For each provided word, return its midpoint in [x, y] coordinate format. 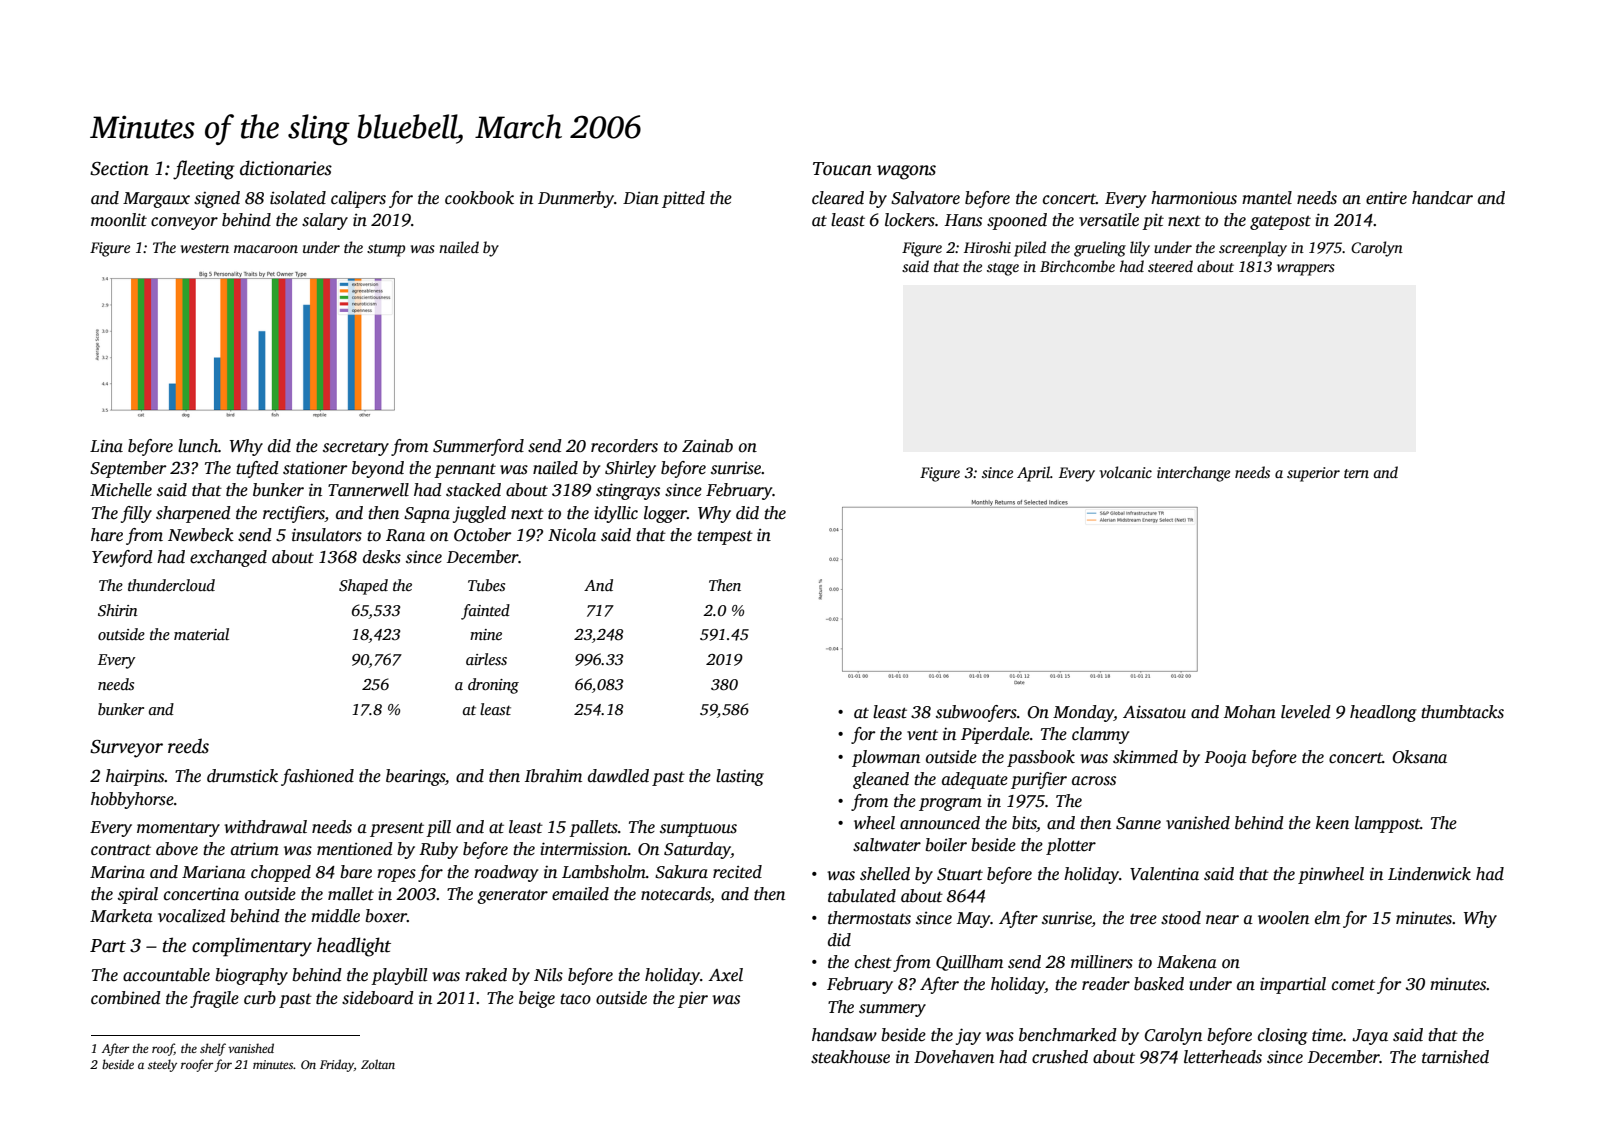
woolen [1283, 918]
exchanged [228, 558]
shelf [213, 1049]
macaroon [266, 249]
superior [1313, 474]
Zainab [707, 446]
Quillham [969, 963]
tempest [725, 537]
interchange [1193, 474]
